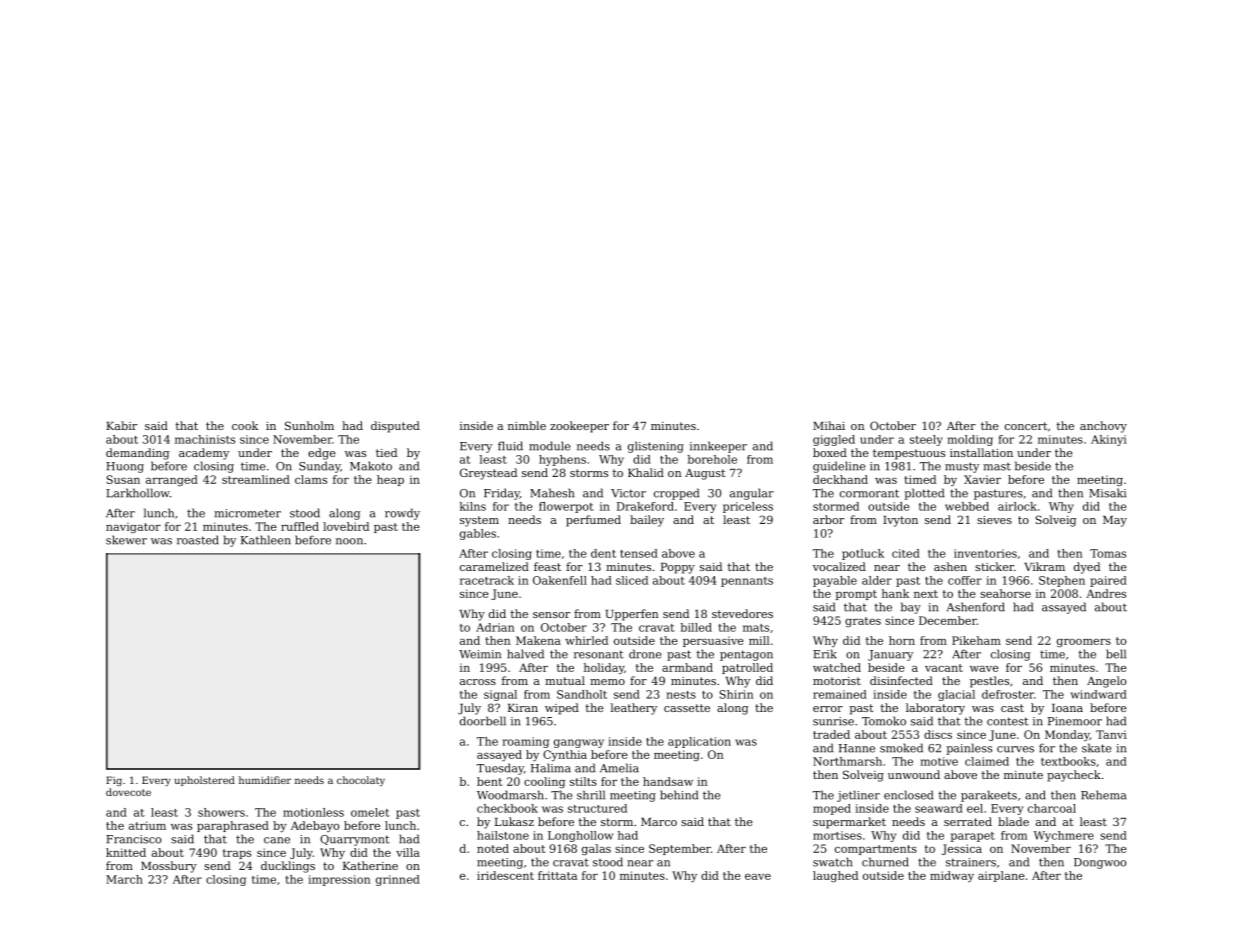  Describe the element at coordinates (500, 695) in the page. I see `signal` at that location.
